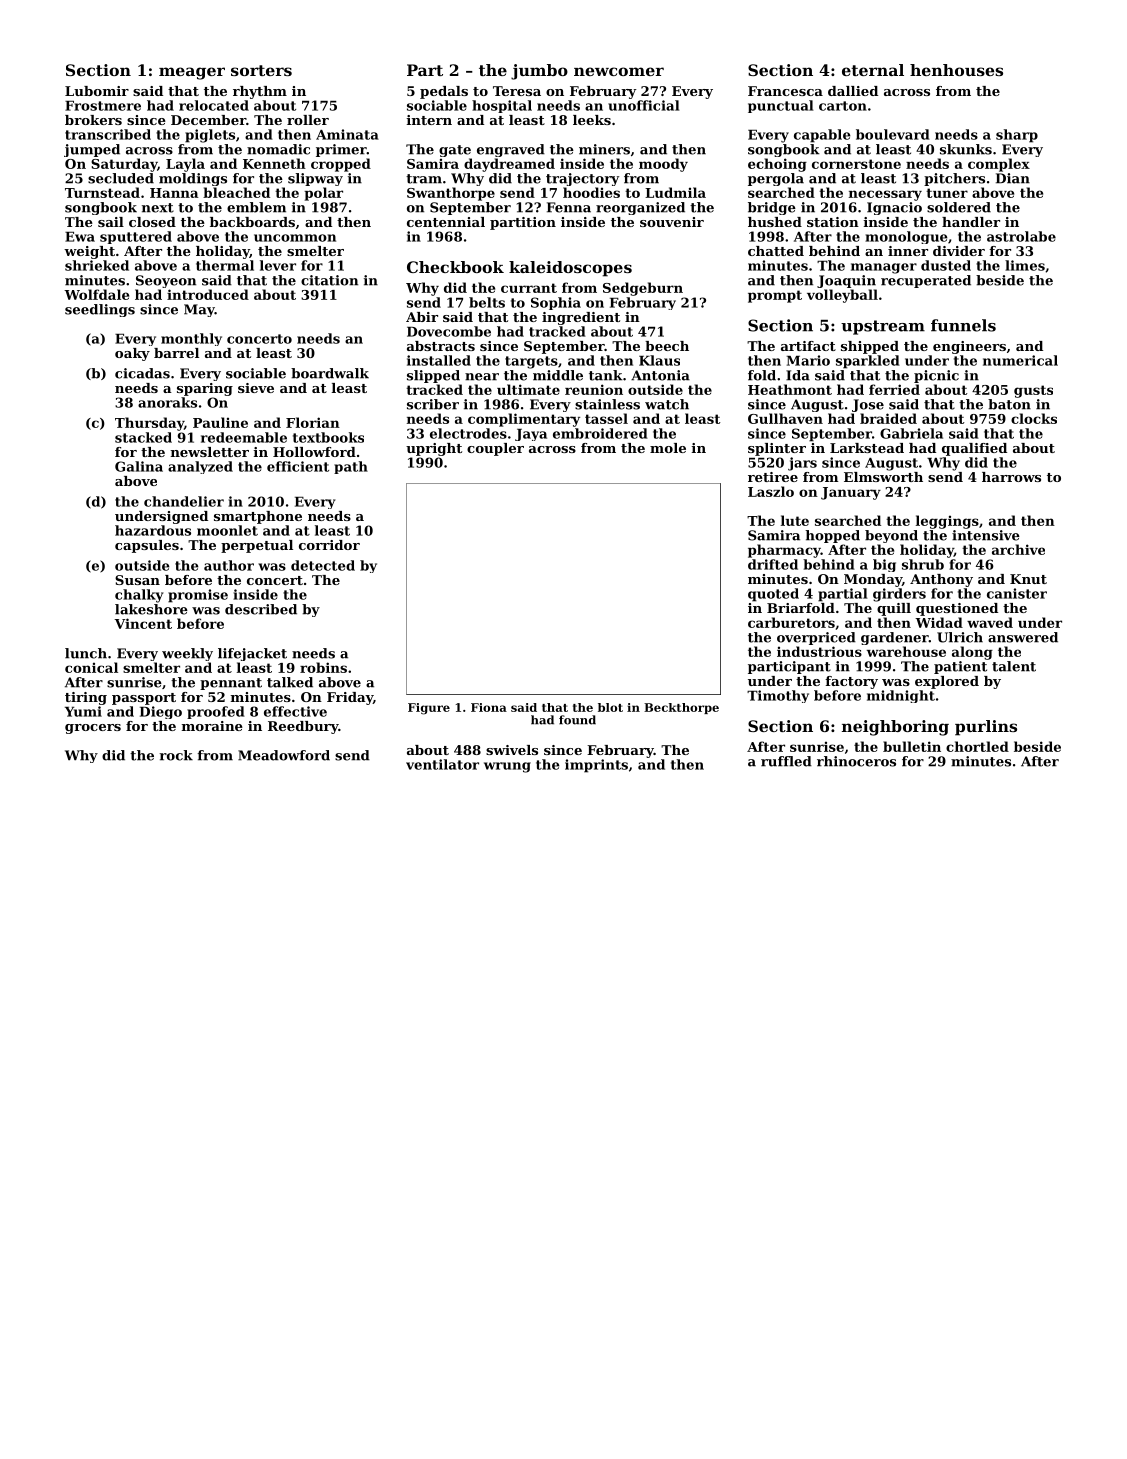 Image resolution: width=1127 pixels, height=1459 pixels. I want to click on Layla, so click(185, 165).
